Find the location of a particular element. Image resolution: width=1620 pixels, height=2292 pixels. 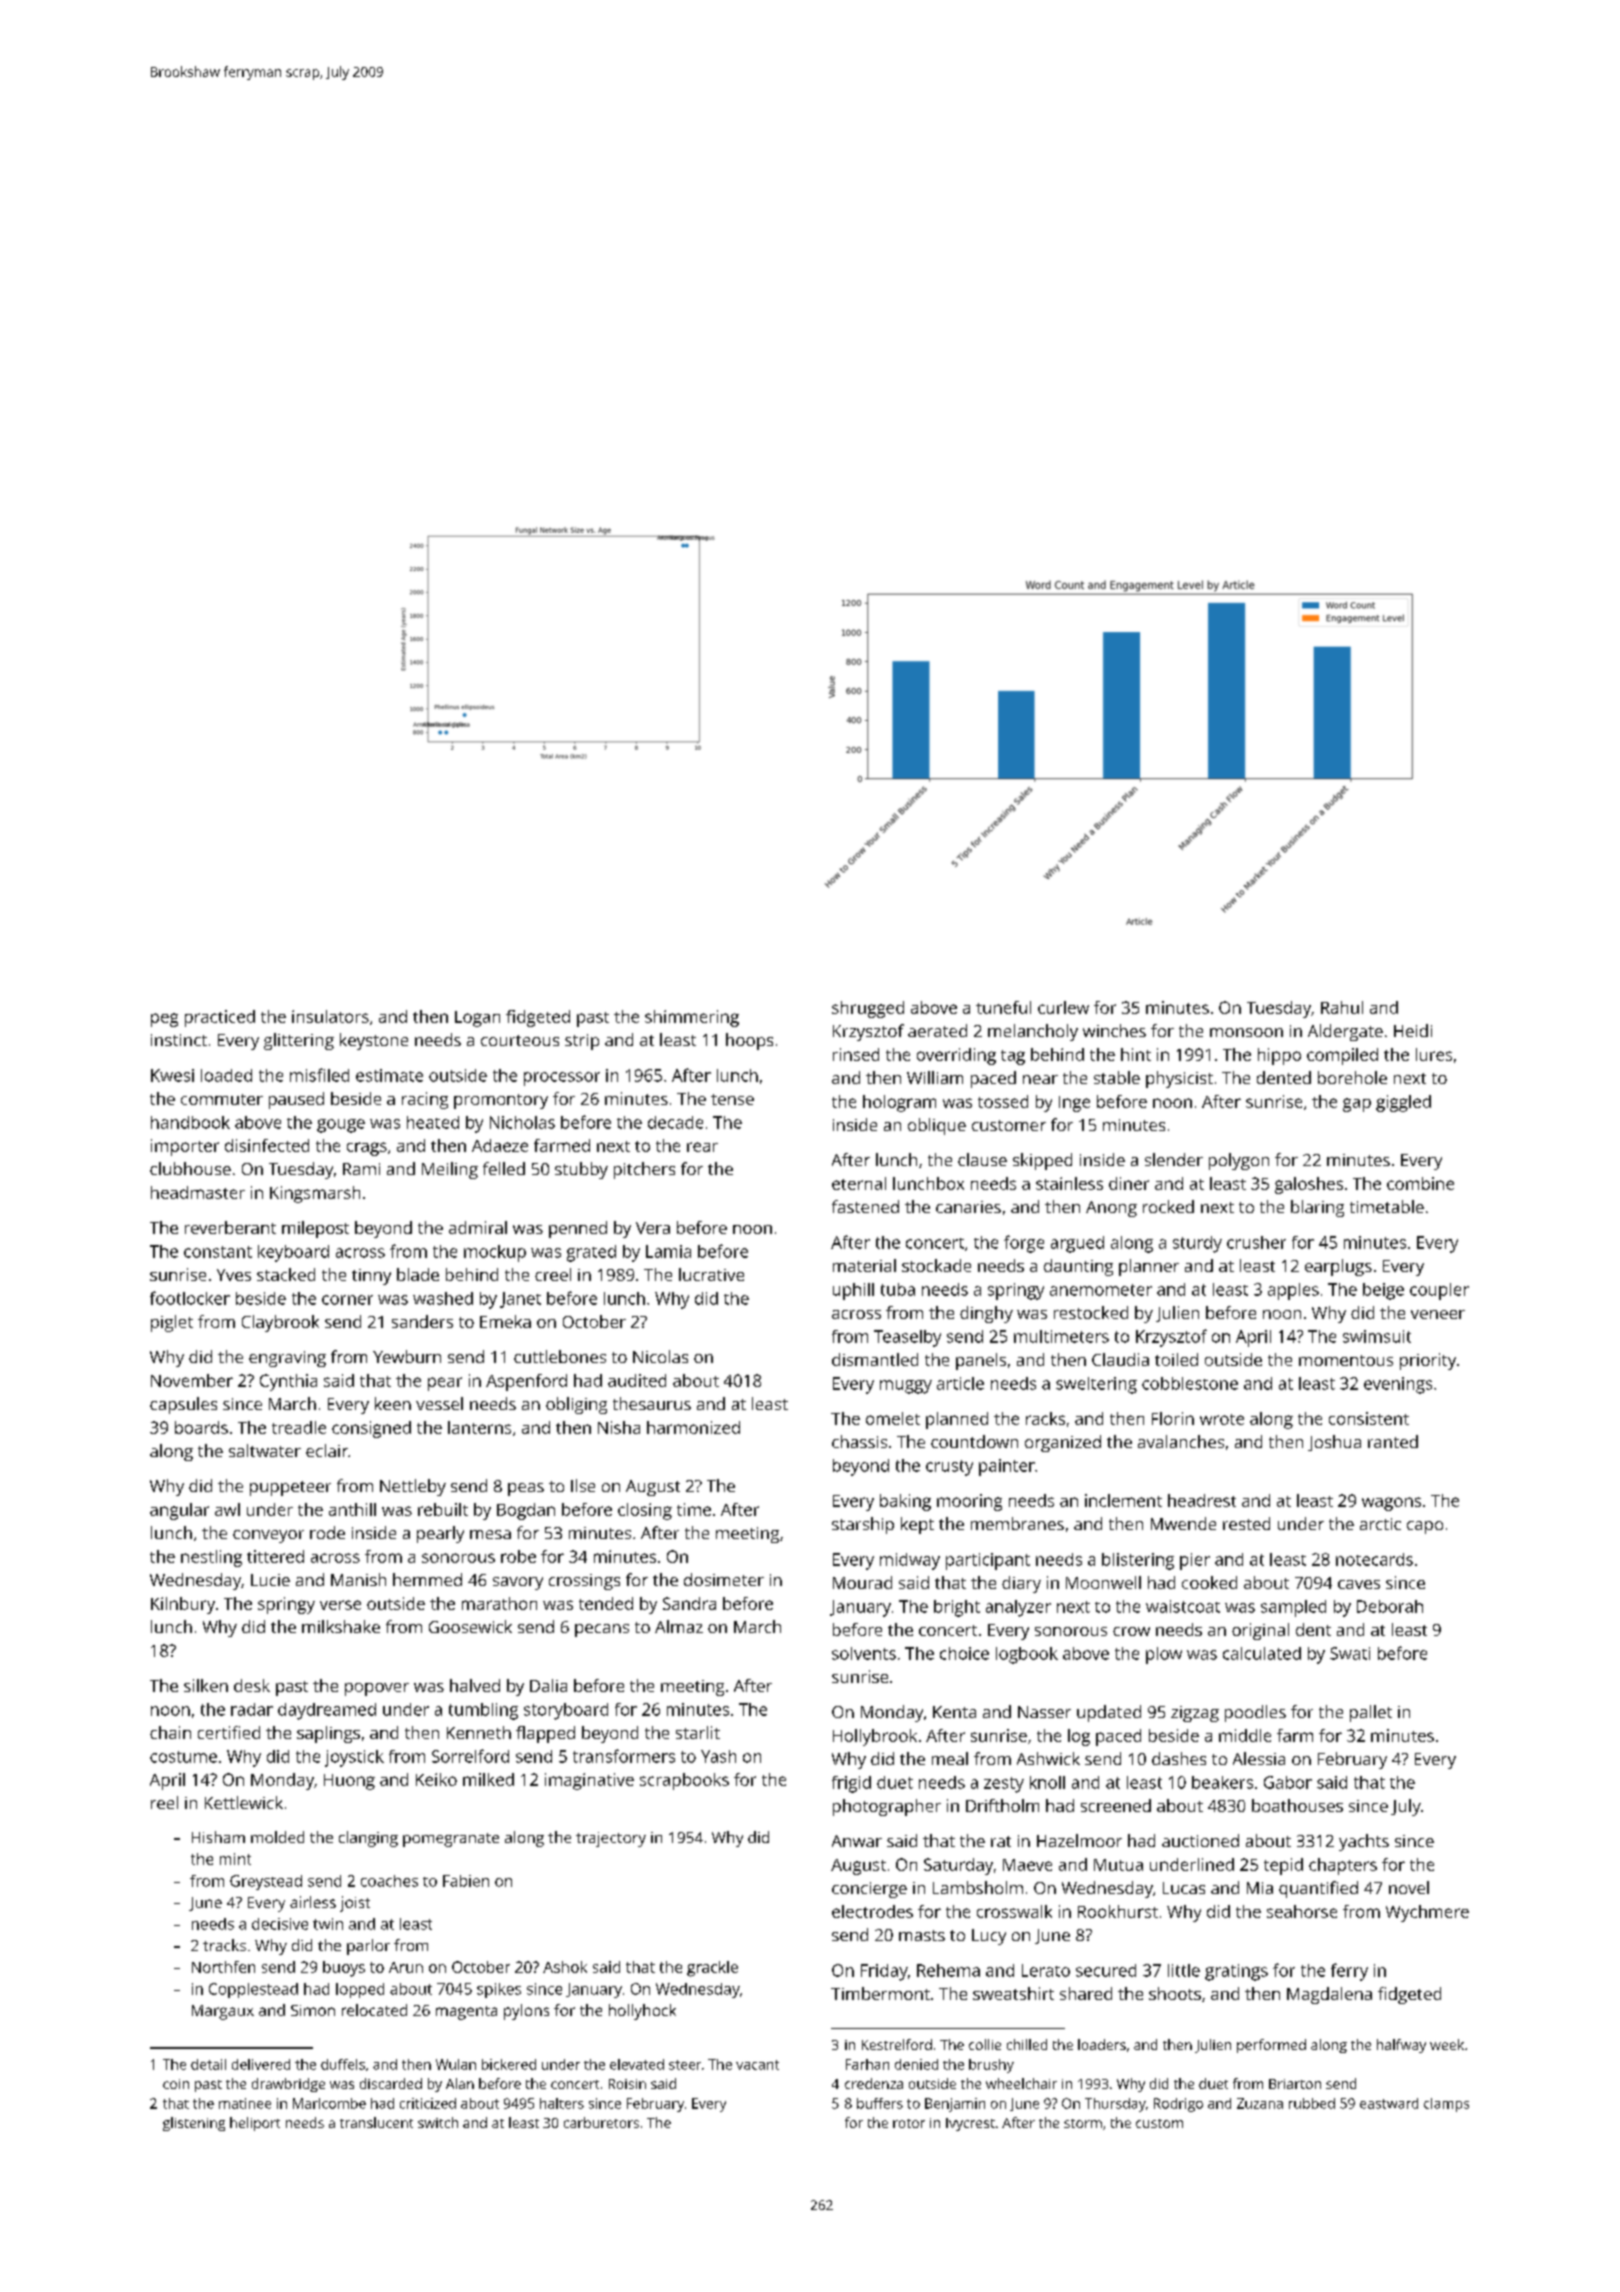

shimmering is located at coordinates (692, 1018).
